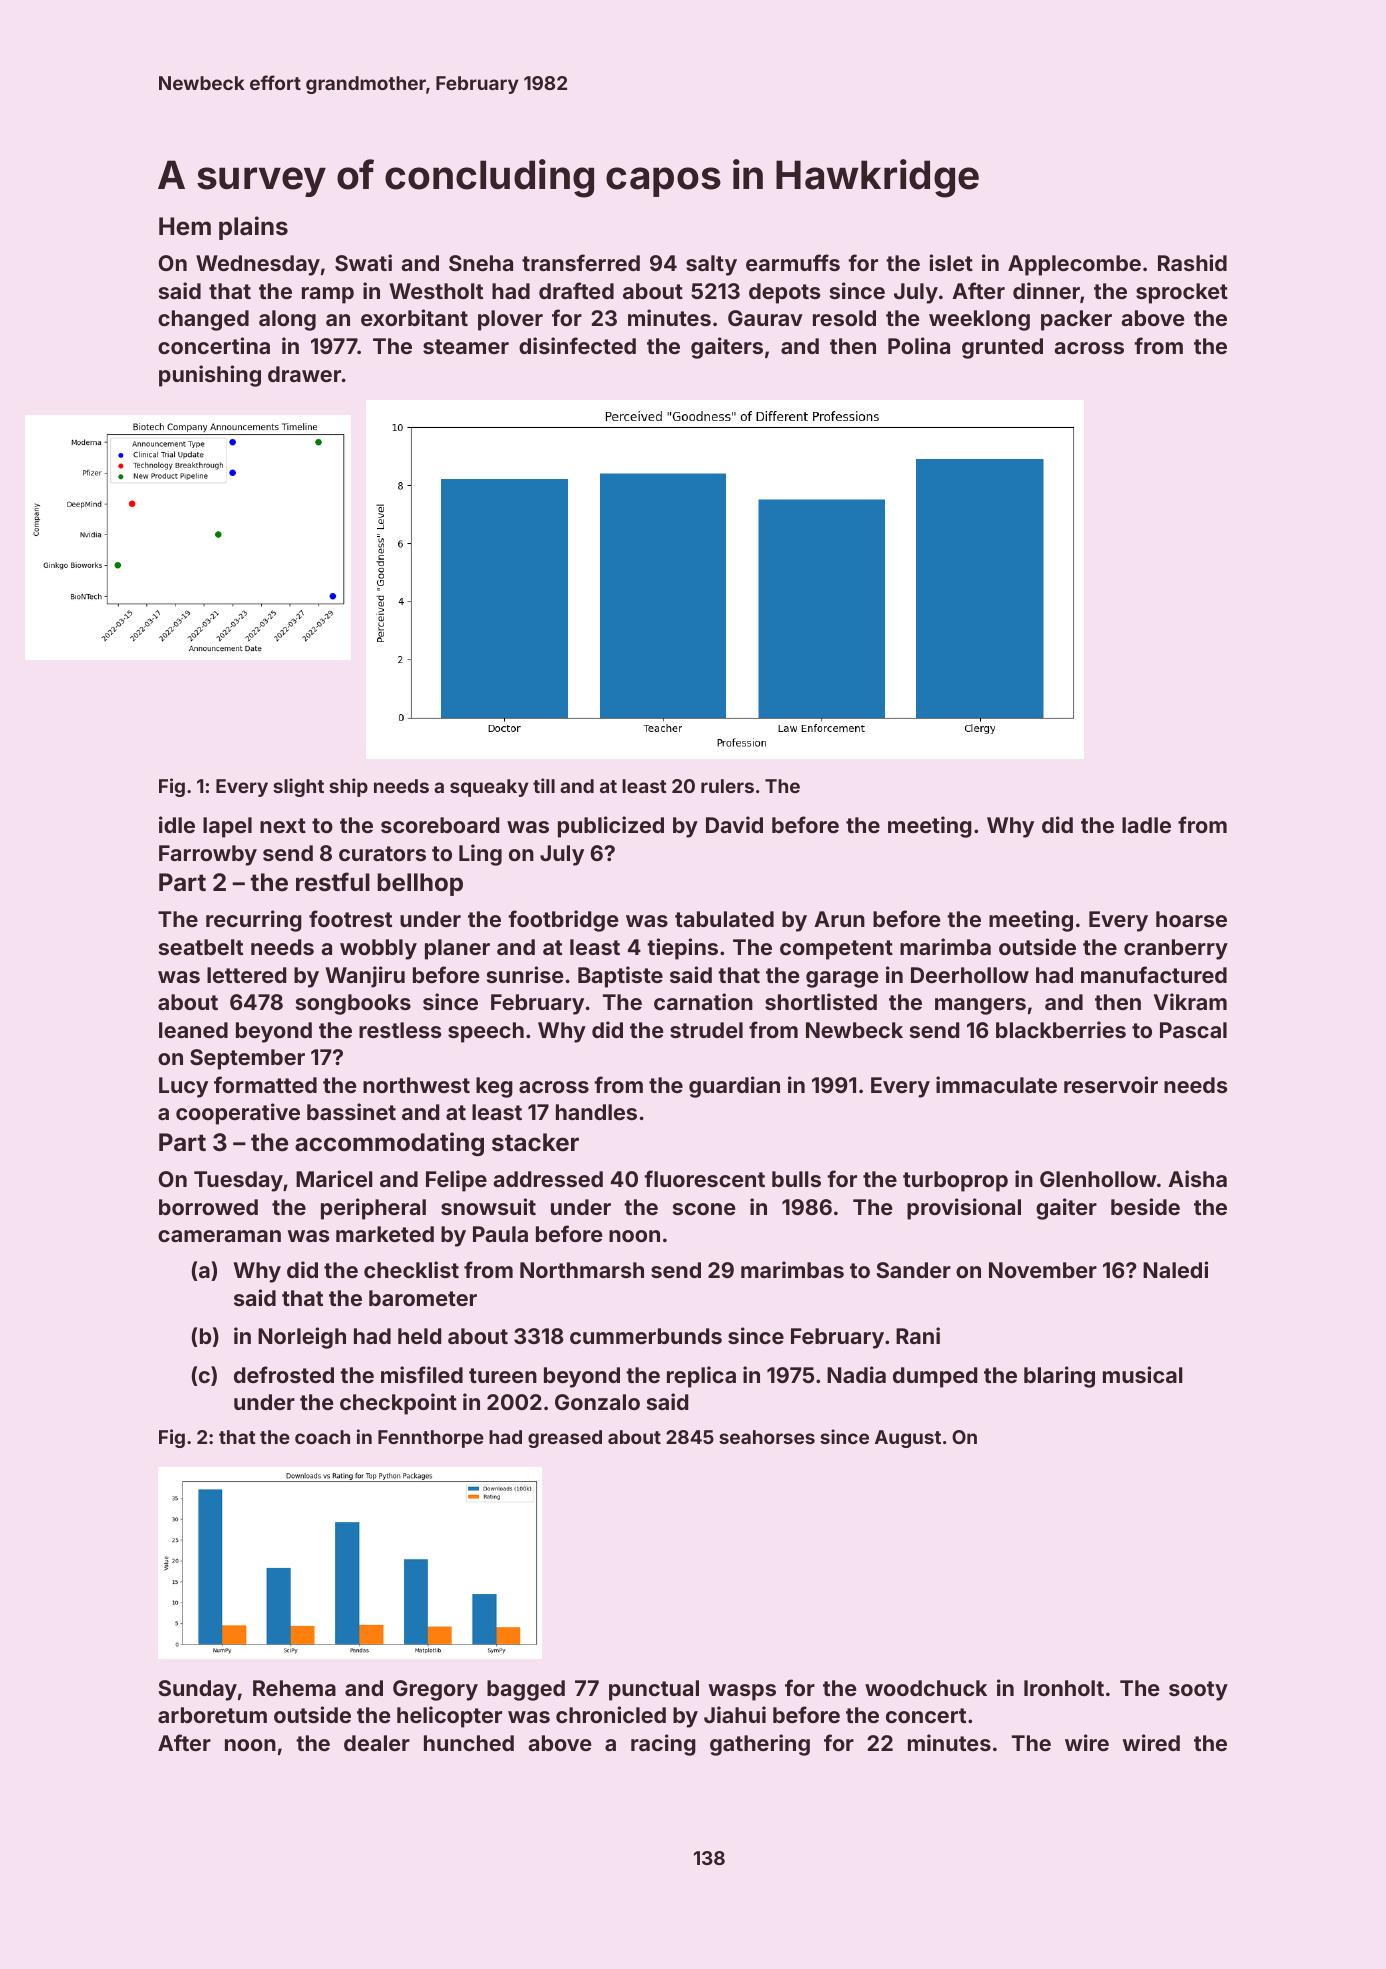 The width and height of the screenshot is (1386, 1969). I want to click on hoarse, so click(1191, 919).
